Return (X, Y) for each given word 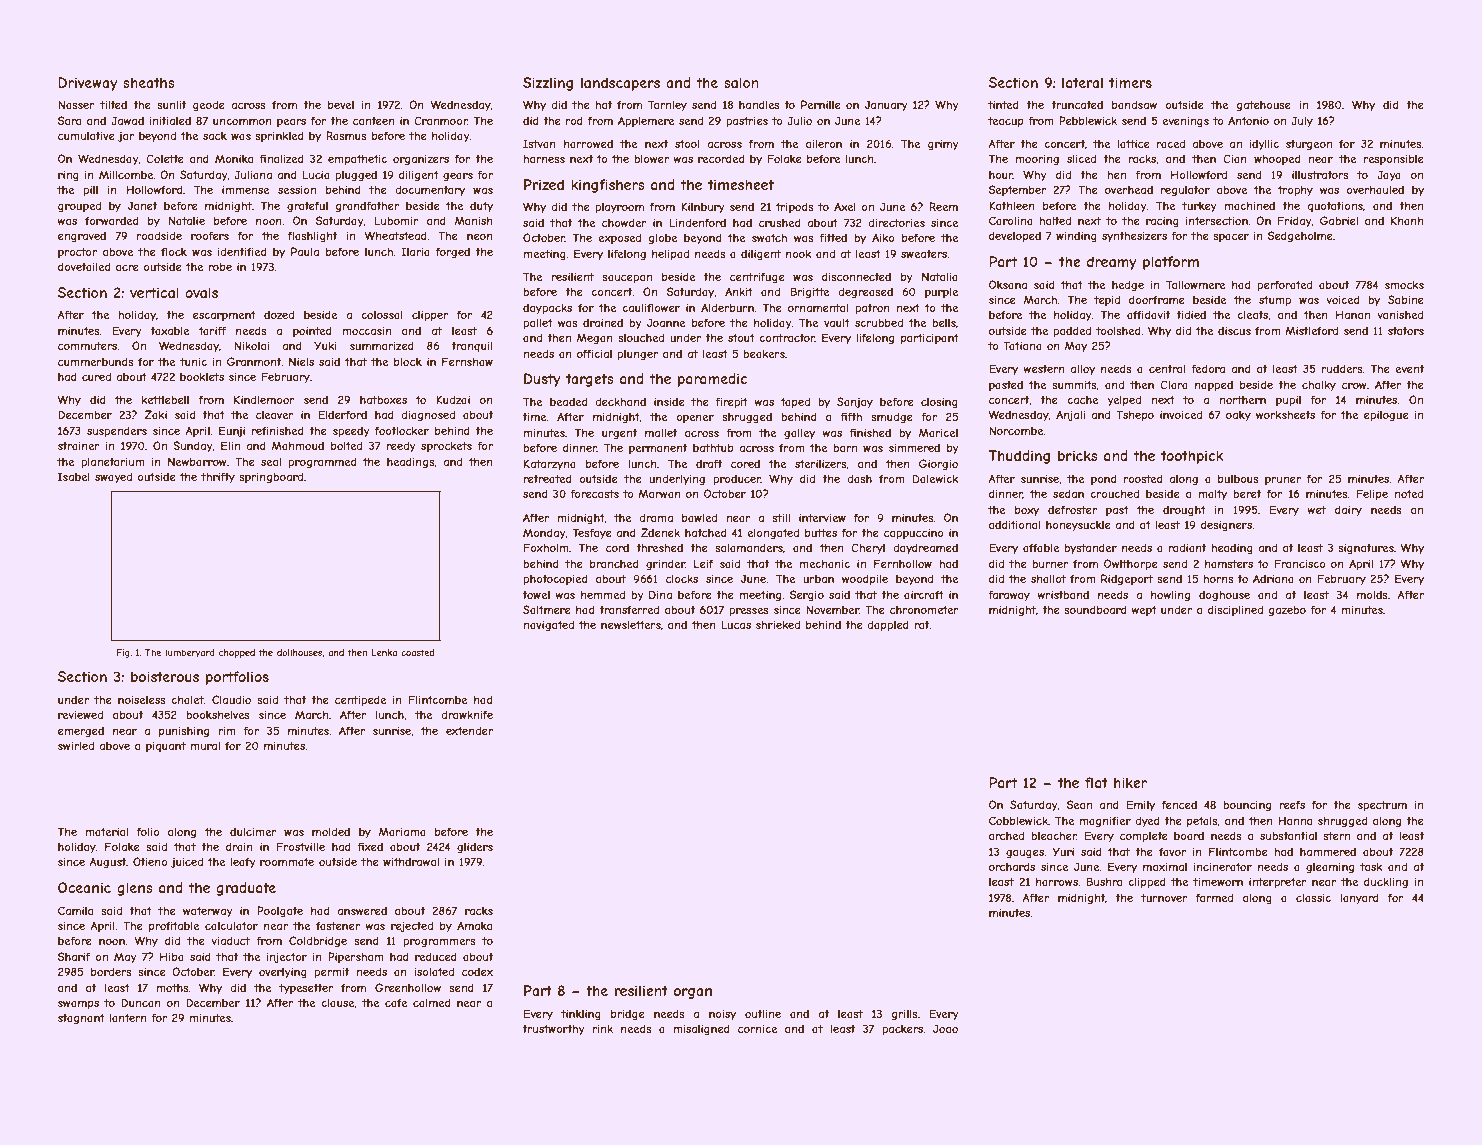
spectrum (1382, 806)
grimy (943, 145)
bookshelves (218, 714)
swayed (113, 477)
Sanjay (855, 402)
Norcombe (1016, 430)
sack (215, 136)
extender (469, 730)
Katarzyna (550, 464)
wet (1316, 510)
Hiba (172, 956)
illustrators (1320, 175)
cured (96, 376)
